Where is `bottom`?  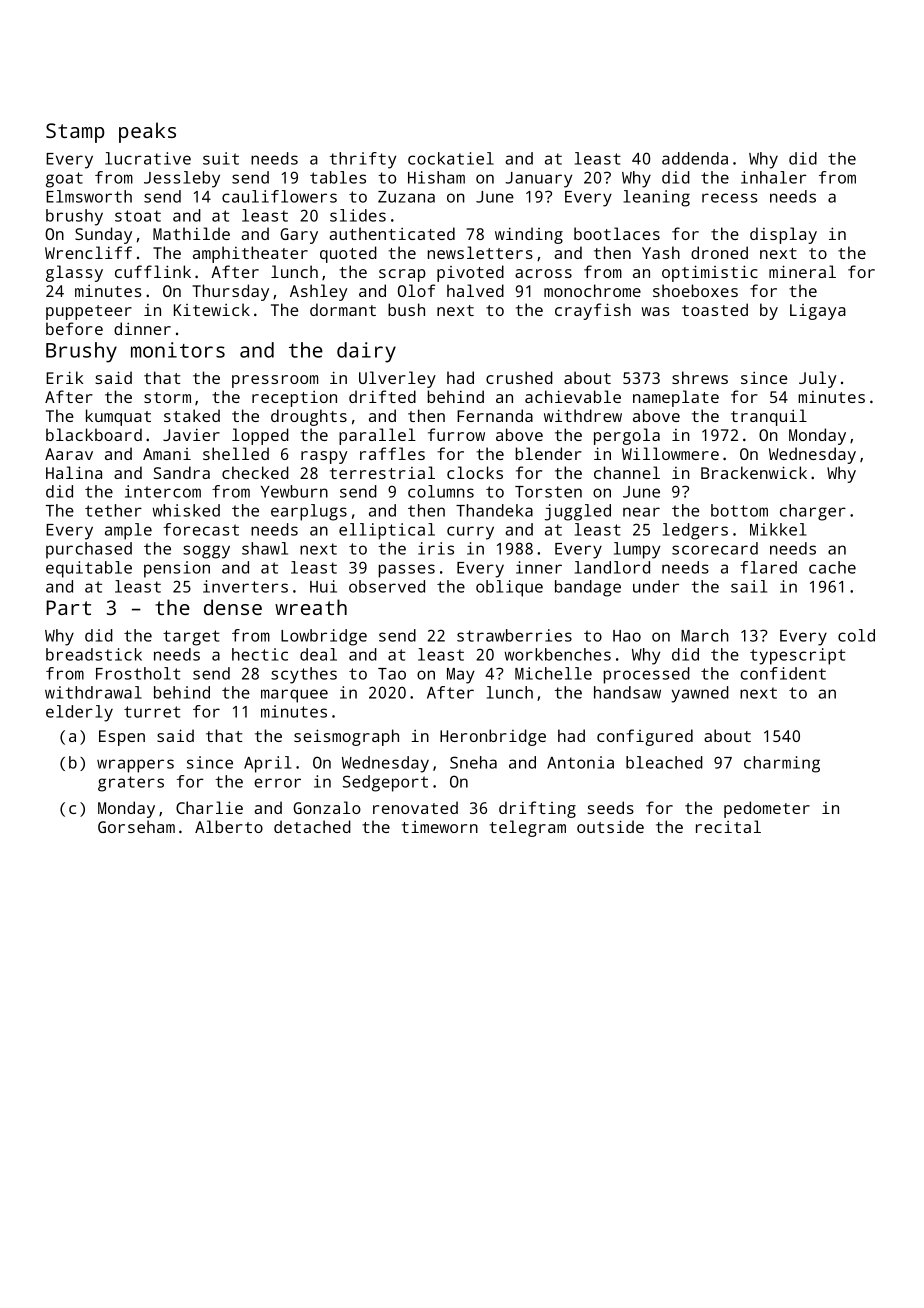
bottom is located at coordinates (739, 510).
